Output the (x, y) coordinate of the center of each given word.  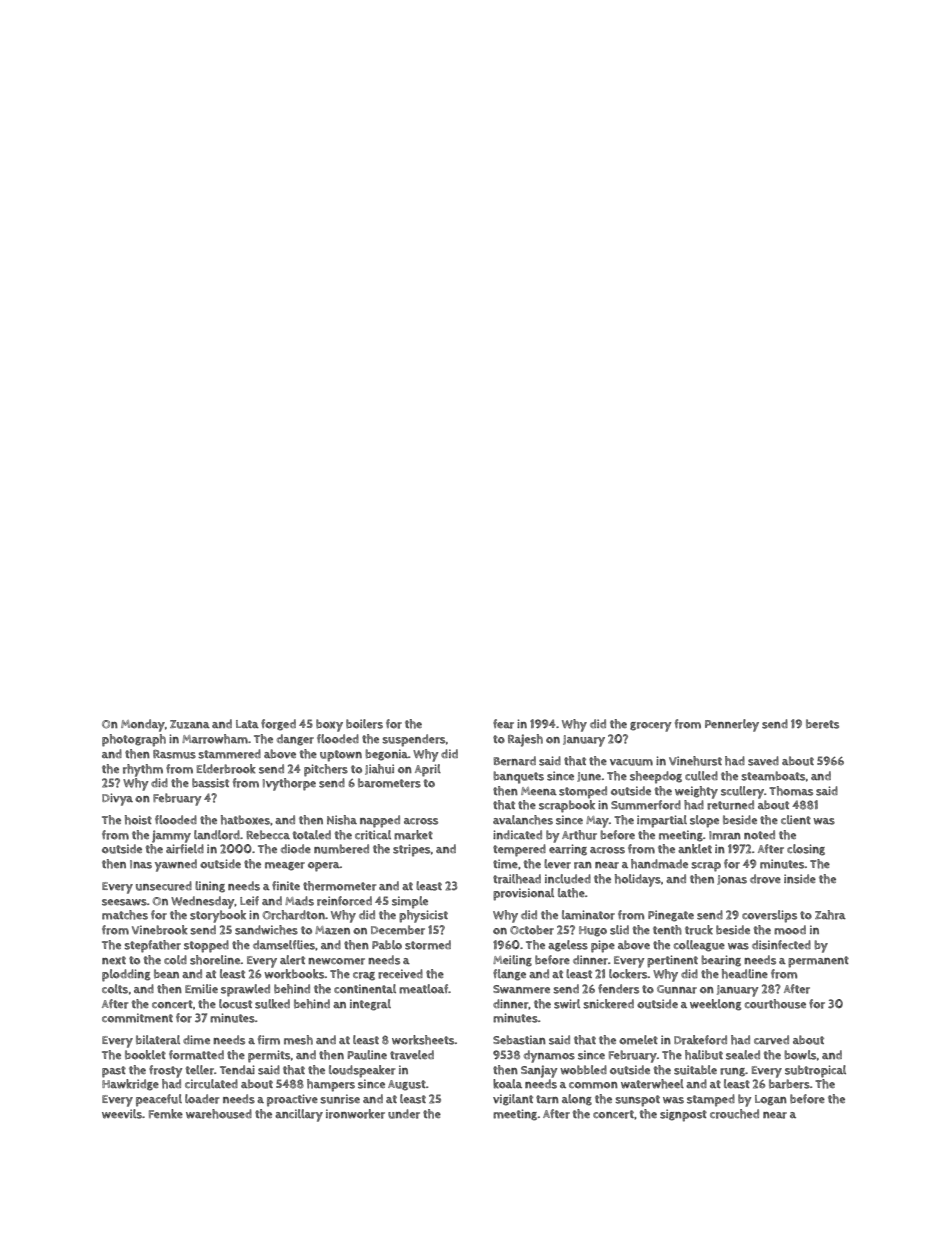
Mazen (332, 930)
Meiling (512, 961)
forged (278, 725)
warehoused (219, 1114)
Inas (141, 864)
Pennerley (732, 725)
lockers (628, 974)
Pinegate (671, 916)
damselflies (284, 945)
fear (503, 724)
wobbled (583, 1070)
